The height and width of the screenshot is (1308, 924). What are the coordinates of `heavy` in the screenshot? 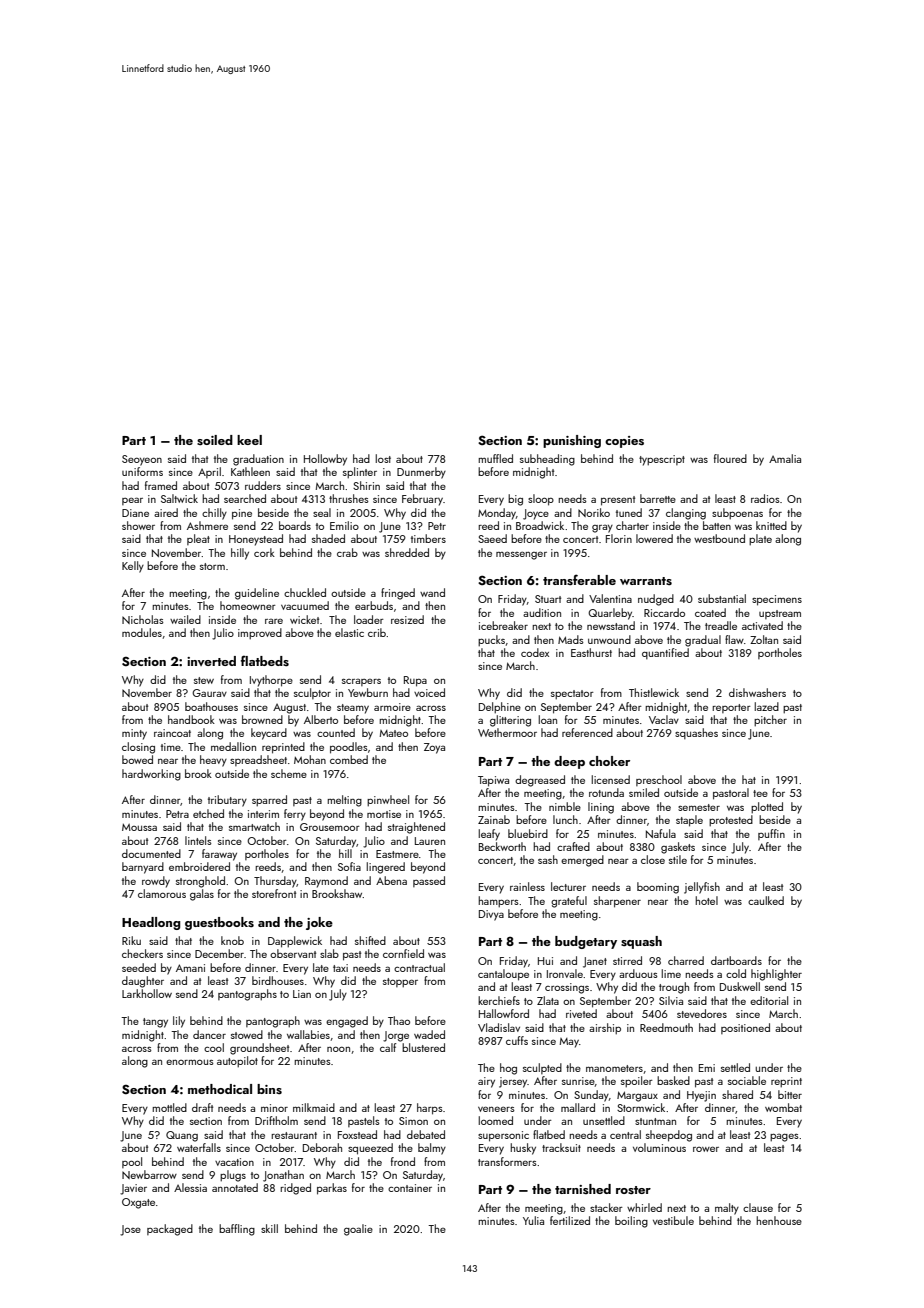 It's located at (213, 761).
